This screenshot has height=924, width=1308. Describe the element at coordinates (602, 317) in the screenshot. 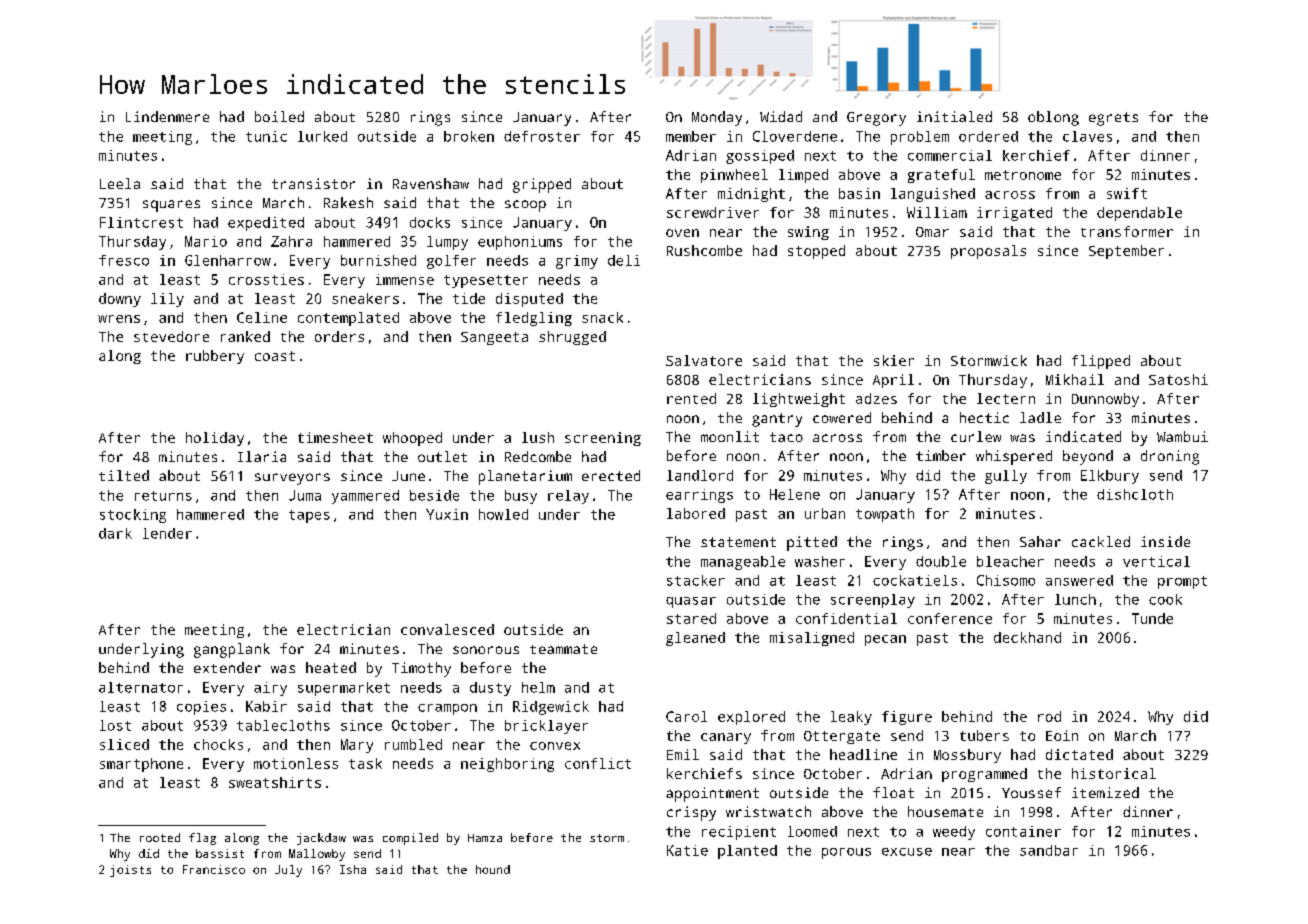

I see `snack` at that location.
